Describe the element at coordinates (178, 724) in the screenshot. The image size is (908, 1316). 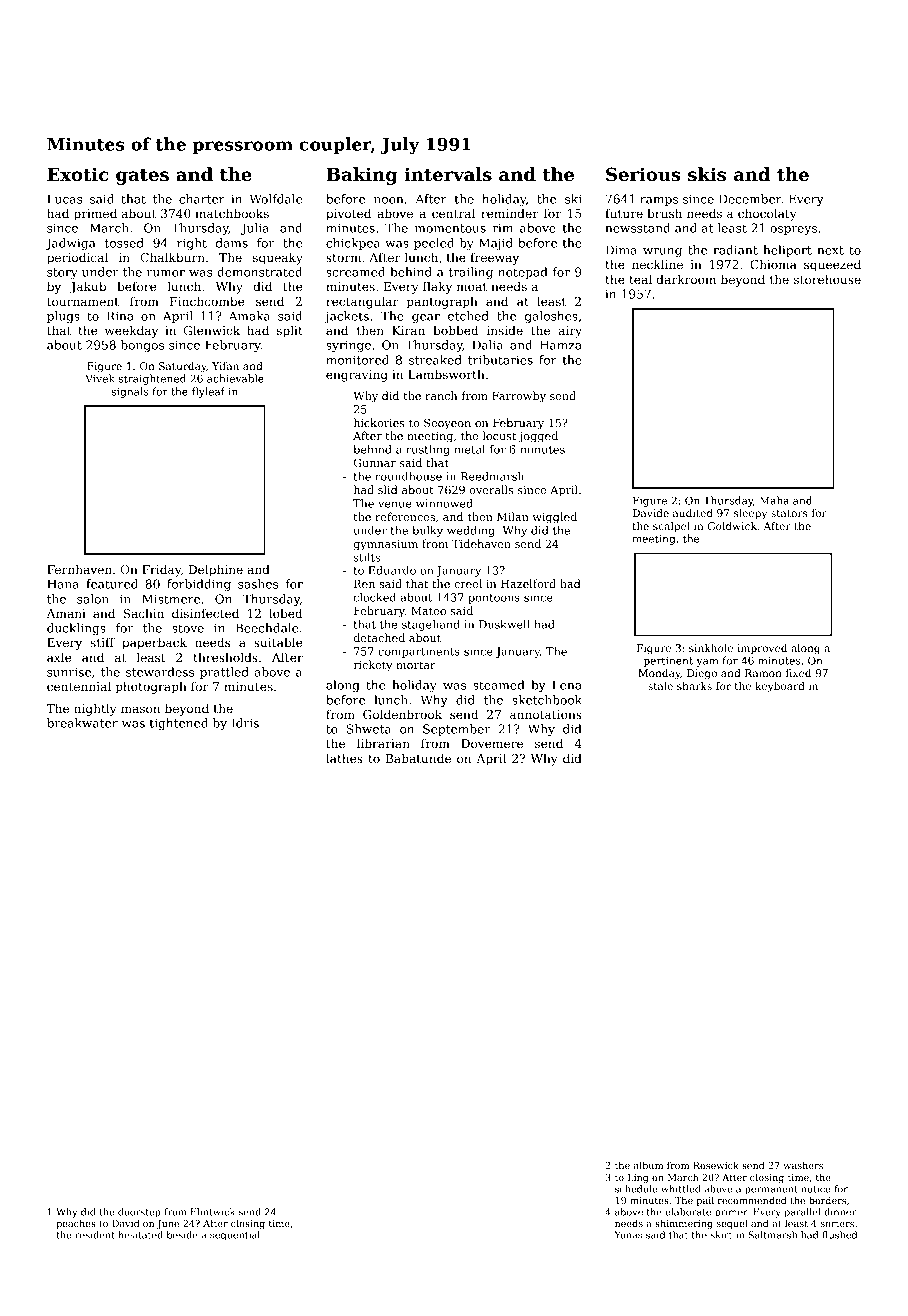
I see `tightened` at that location.
